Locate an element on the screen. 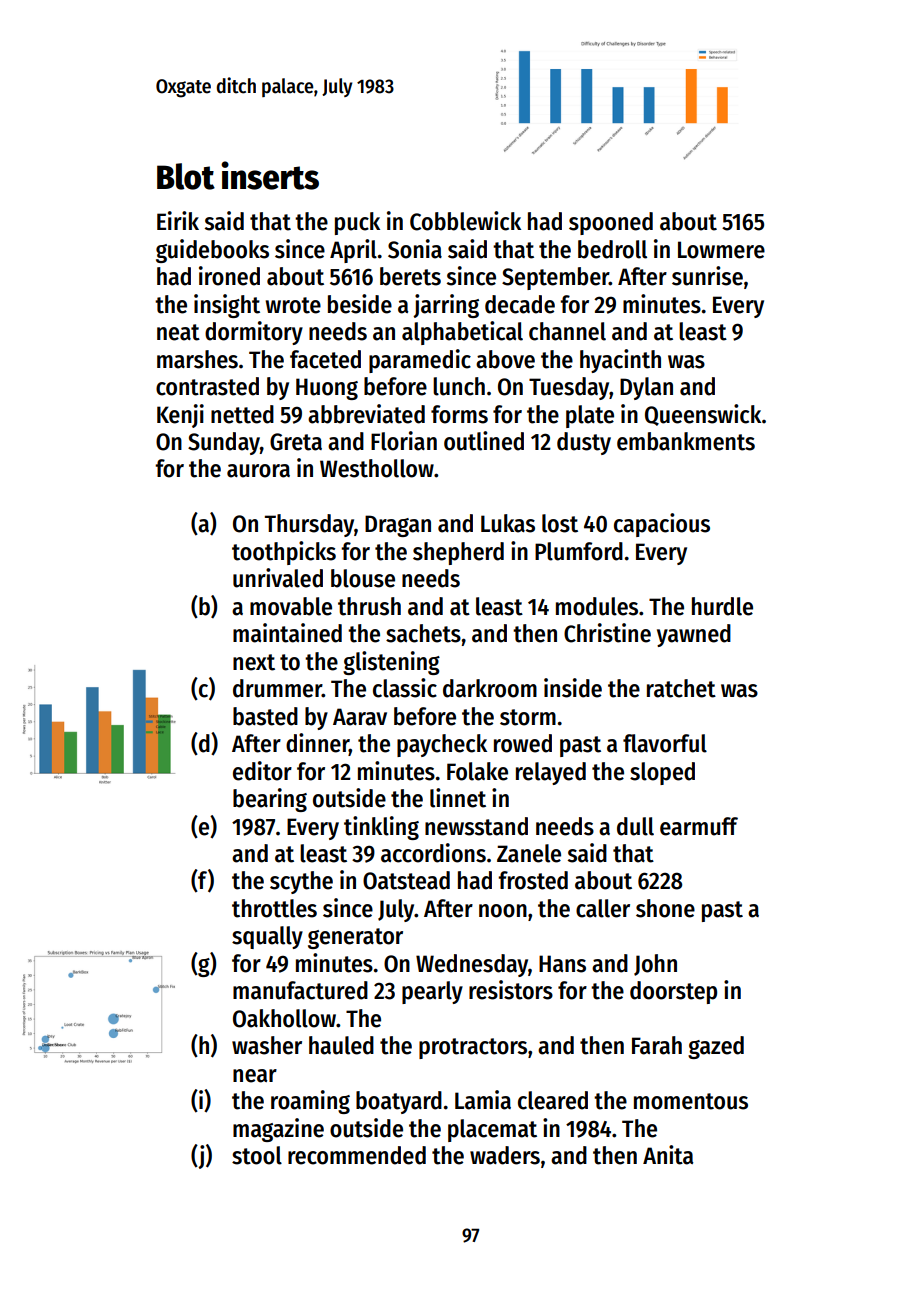  washer is located at coordinates (267, 1045).
